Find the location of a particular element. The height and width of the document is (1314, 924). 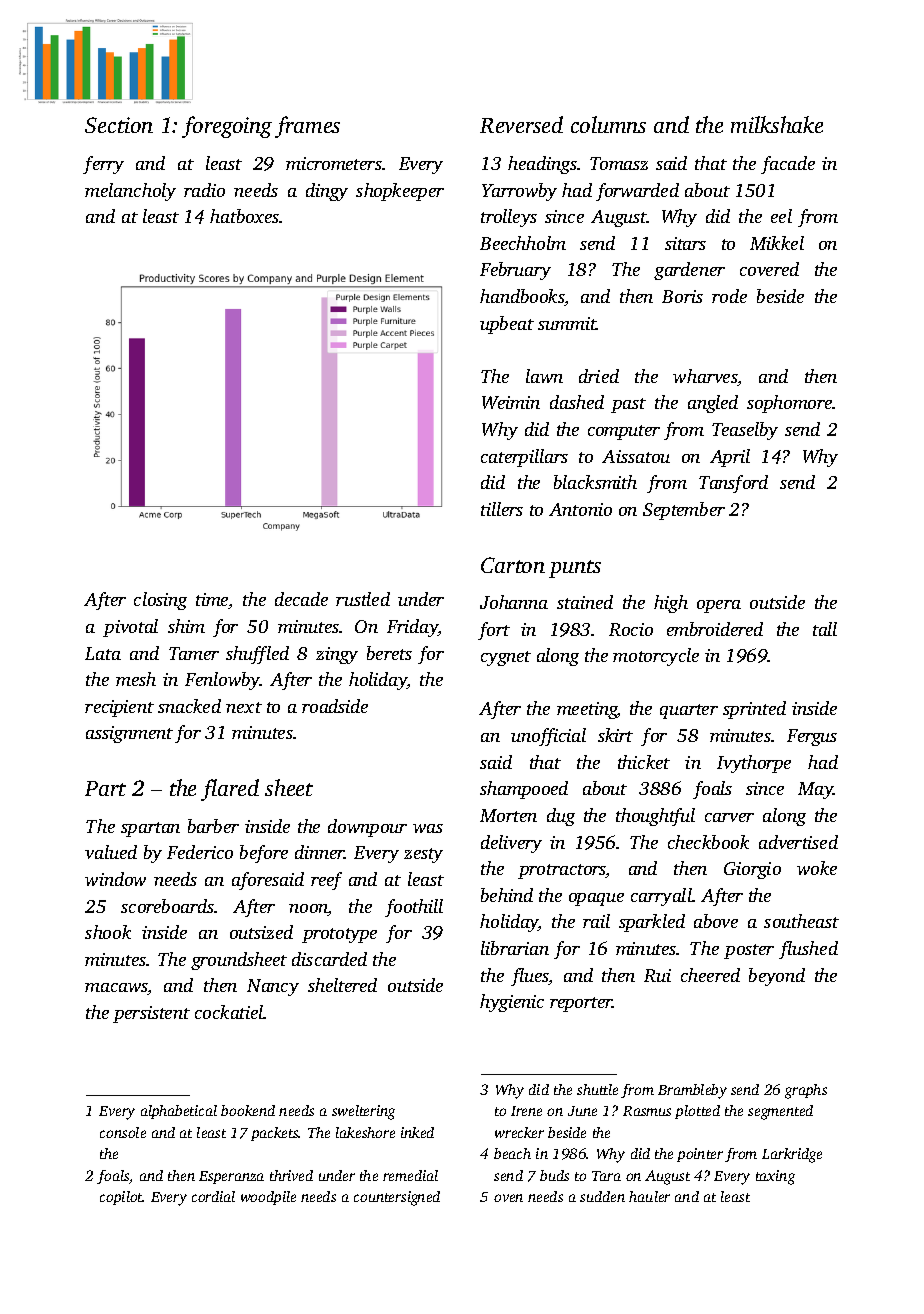

Yarrowby is located at coordinates (519, 192).
